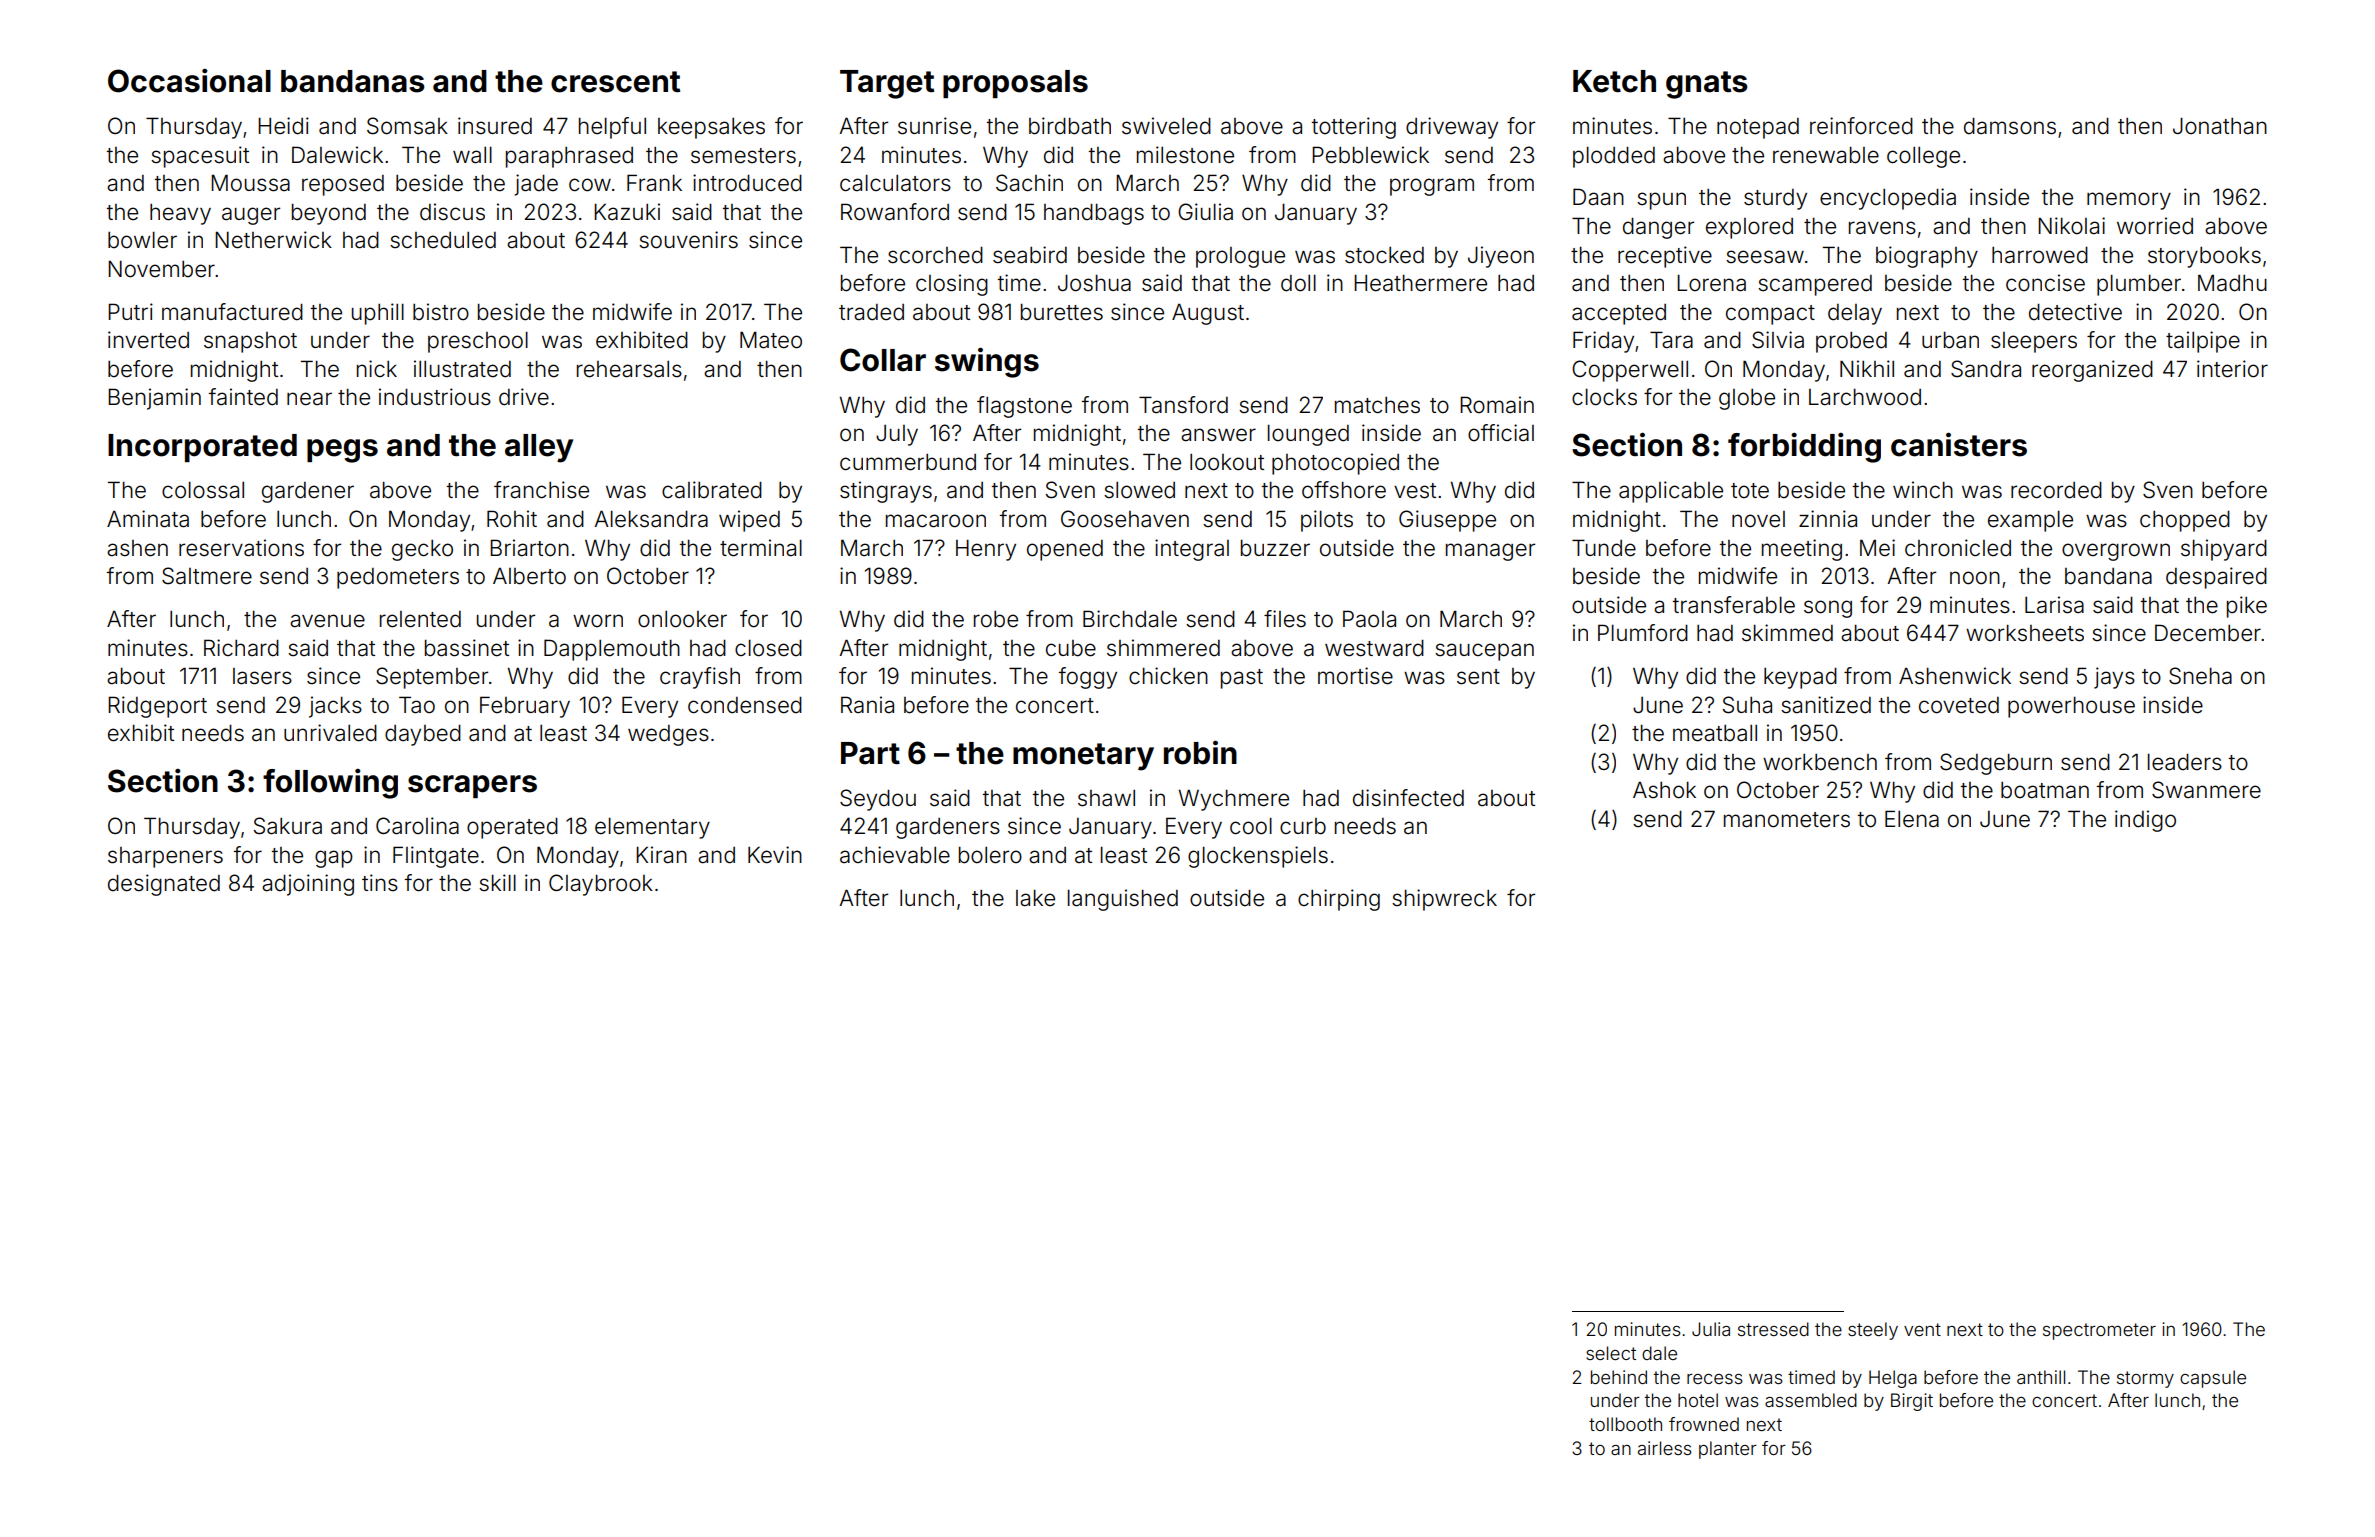  Describe the element at coordinates (1775, 199) in the screenshot. I see `sturdy` at that location.
